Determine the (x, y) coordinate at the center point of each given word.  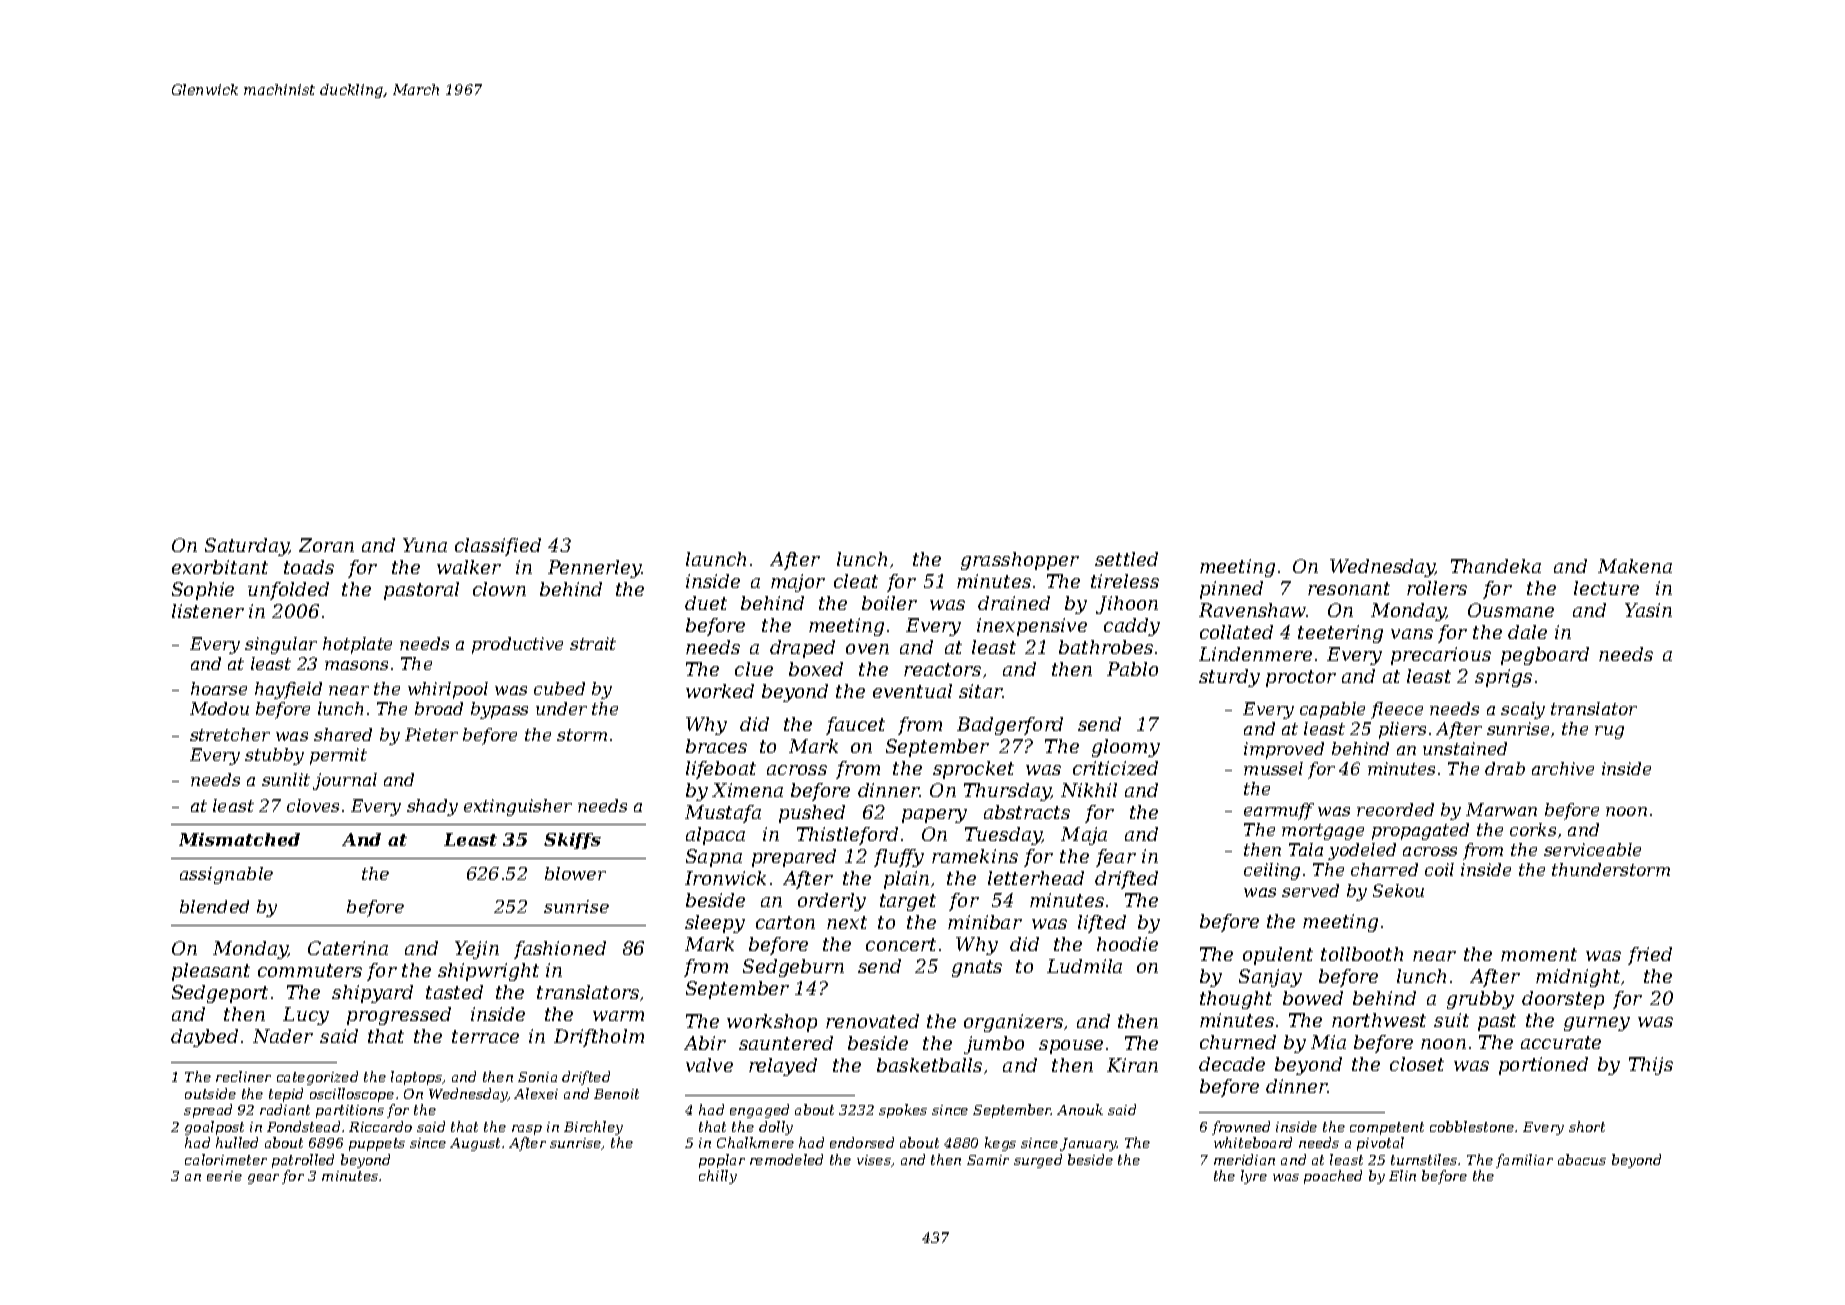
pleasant (211, 972)
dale (1527, 632)
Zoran (326, 545)
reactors (942, 669)
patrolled (303, 1161)
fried (1650, 956)
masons (356, 665)
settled (1126, 559)
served (1310, 890)
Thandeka (1496, 566)
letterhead (1036, 878)
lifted (1102, 924)
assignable (226, 875)
